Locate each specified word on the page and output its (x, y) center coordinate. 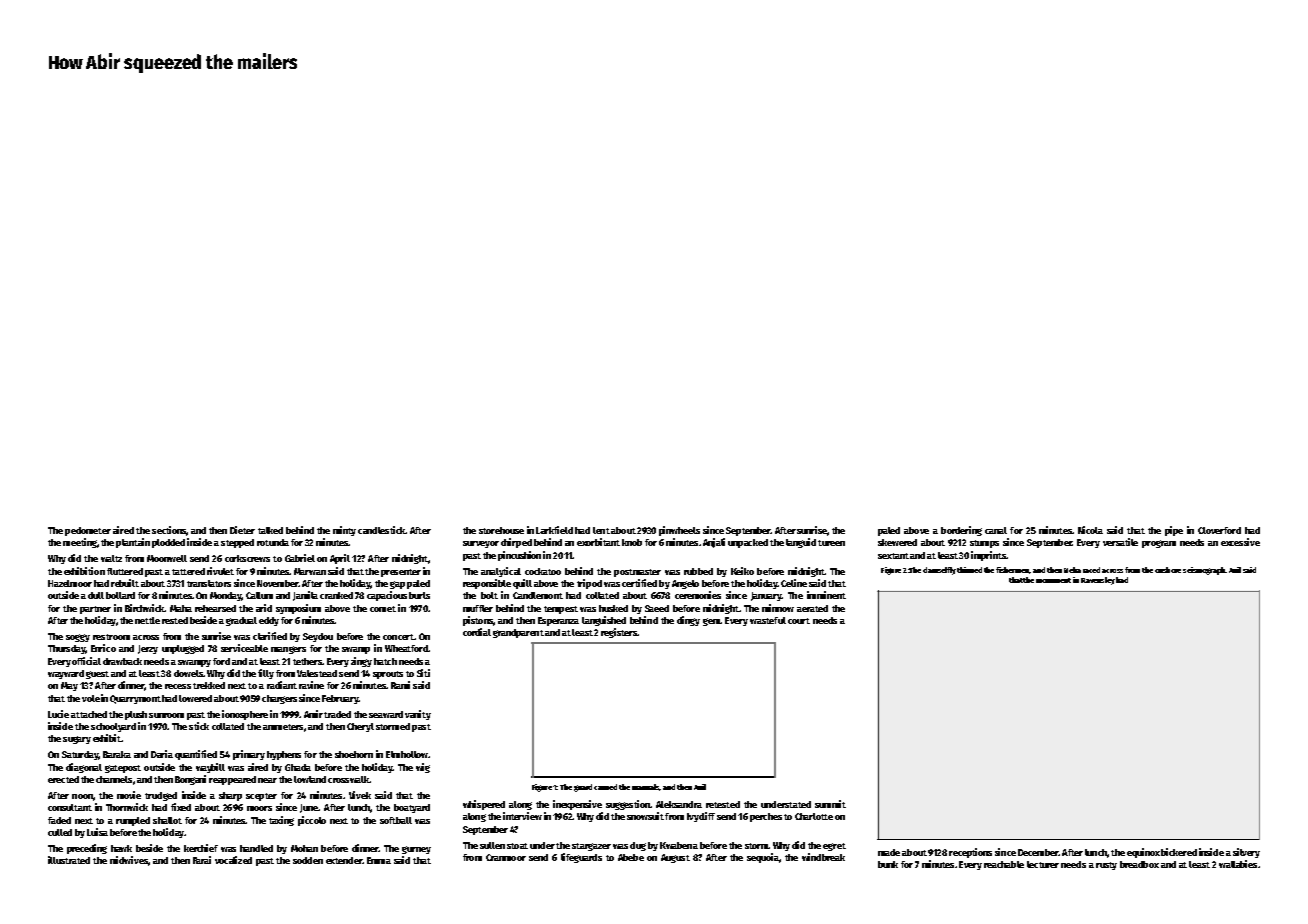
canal (996, 530)
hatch (385, 661)
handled (256, 848)
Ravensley (1098, 581)
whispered (484, 805)
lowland (310, 779)
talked (270, 530)
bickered (1179, 852)
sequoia (763, 858)
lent (601, 530)
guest (97, 675)
